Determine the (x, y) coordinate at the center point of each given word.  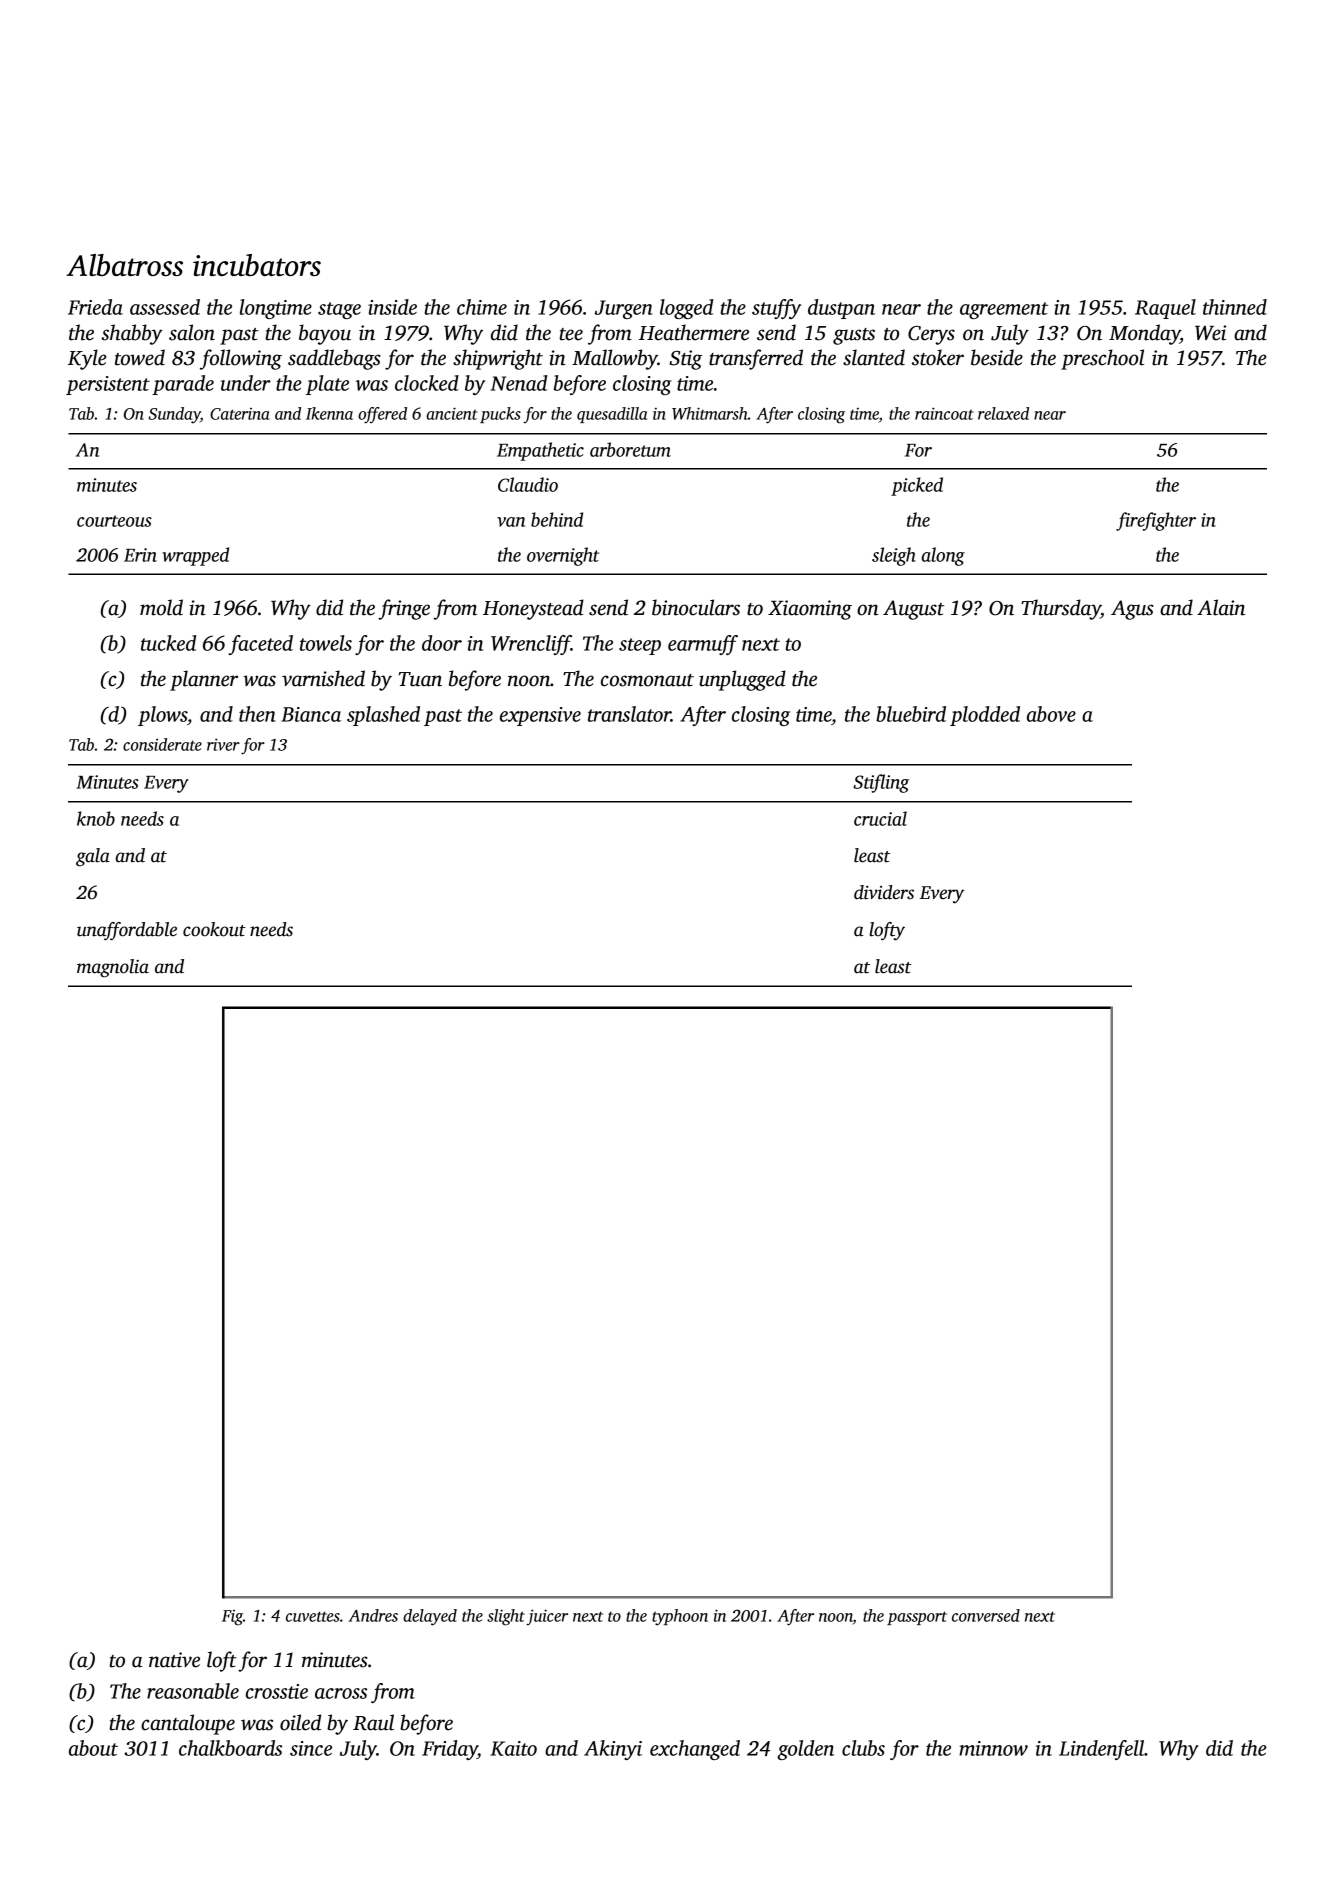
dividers (884, 892)
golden (805, 1750)
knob (96, 818)
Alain (1221, 607)
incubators (257, 265)
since (311, 1748)
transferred (756, 359)
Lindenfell (1101, 1750)
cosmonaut (647, 680)
